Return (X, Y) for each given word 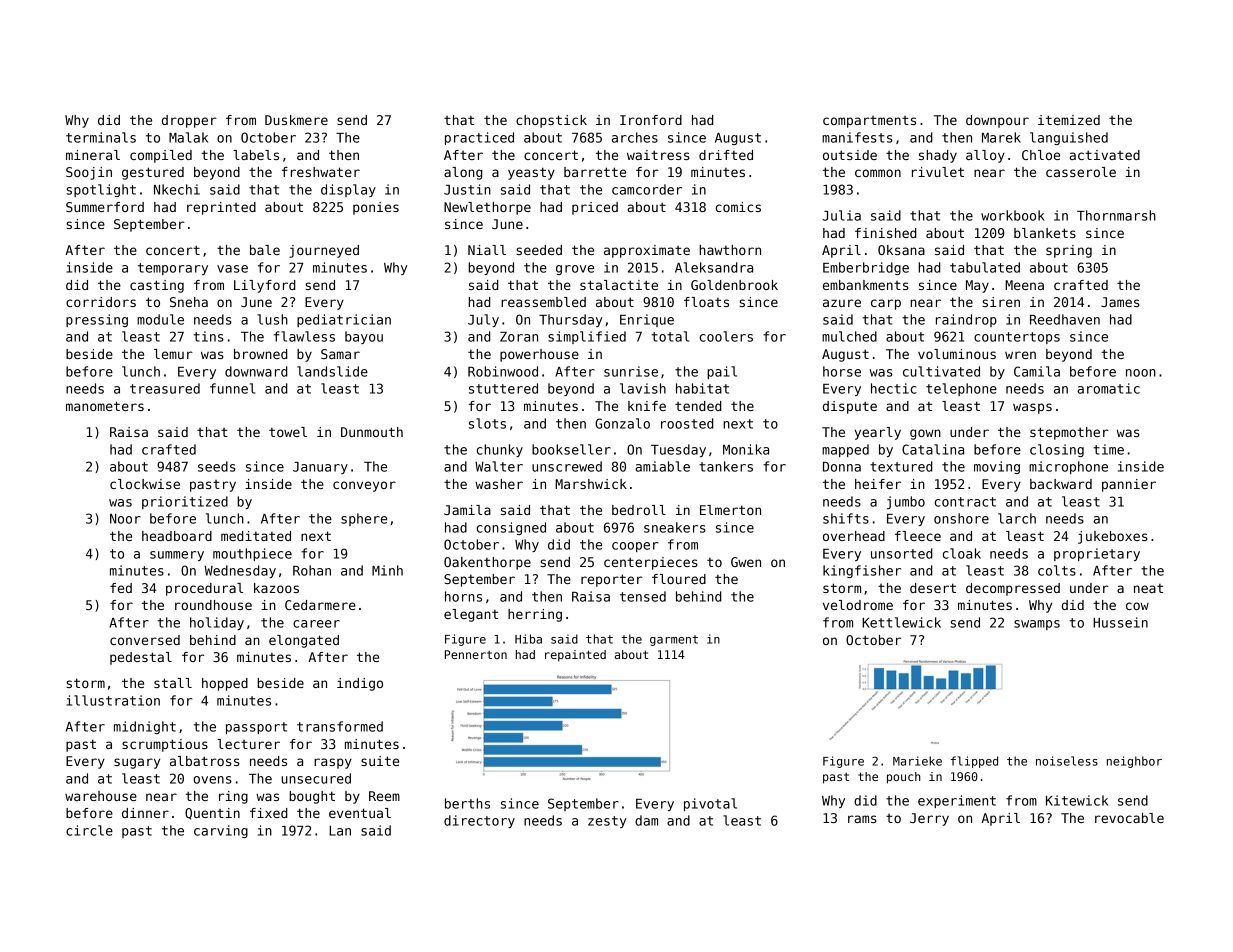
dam (646, 820)
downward (256, 371)
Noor (125, 519)
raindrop (966, 320)
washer (499, 484)
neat (1148, 588)
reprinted (221, 208)
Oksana (901, 250)
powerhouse (539, 355)
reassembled (543, 302)
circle (89, 830)
